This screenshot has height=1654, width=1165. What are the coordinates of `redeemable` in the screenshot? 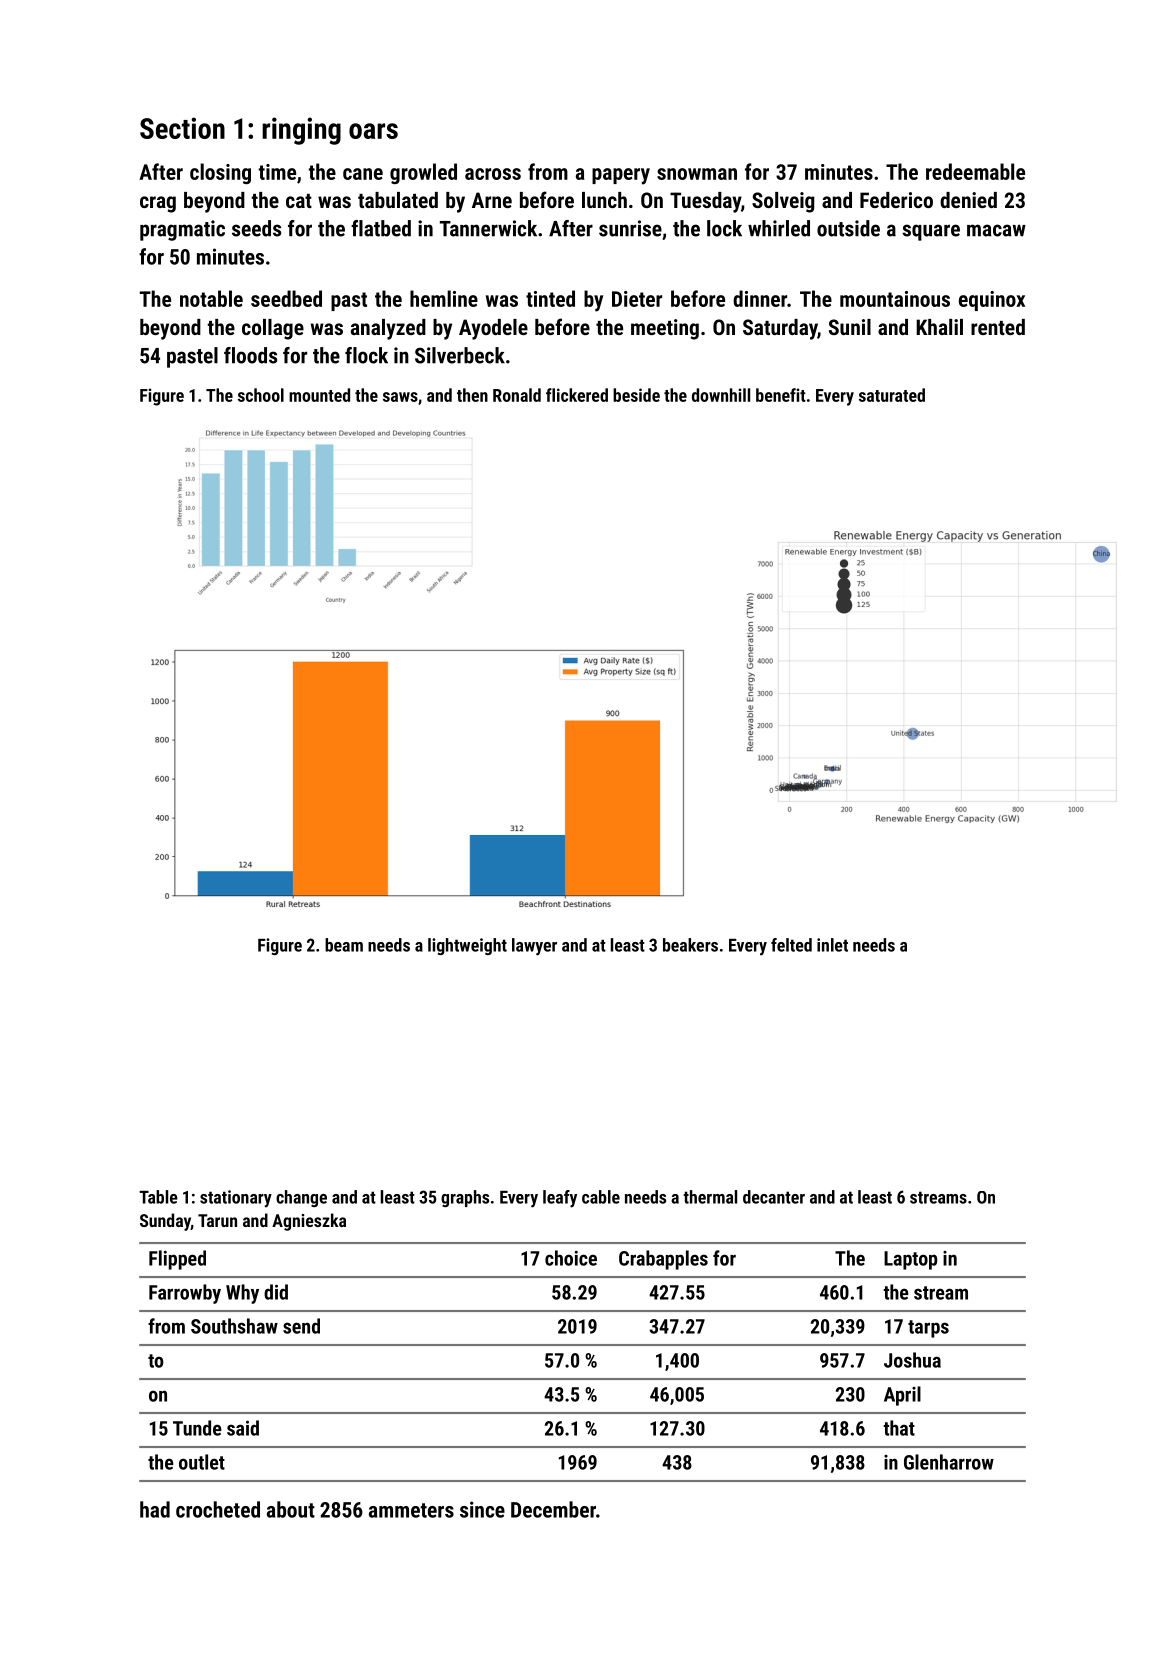 It's located at (975, 171).
